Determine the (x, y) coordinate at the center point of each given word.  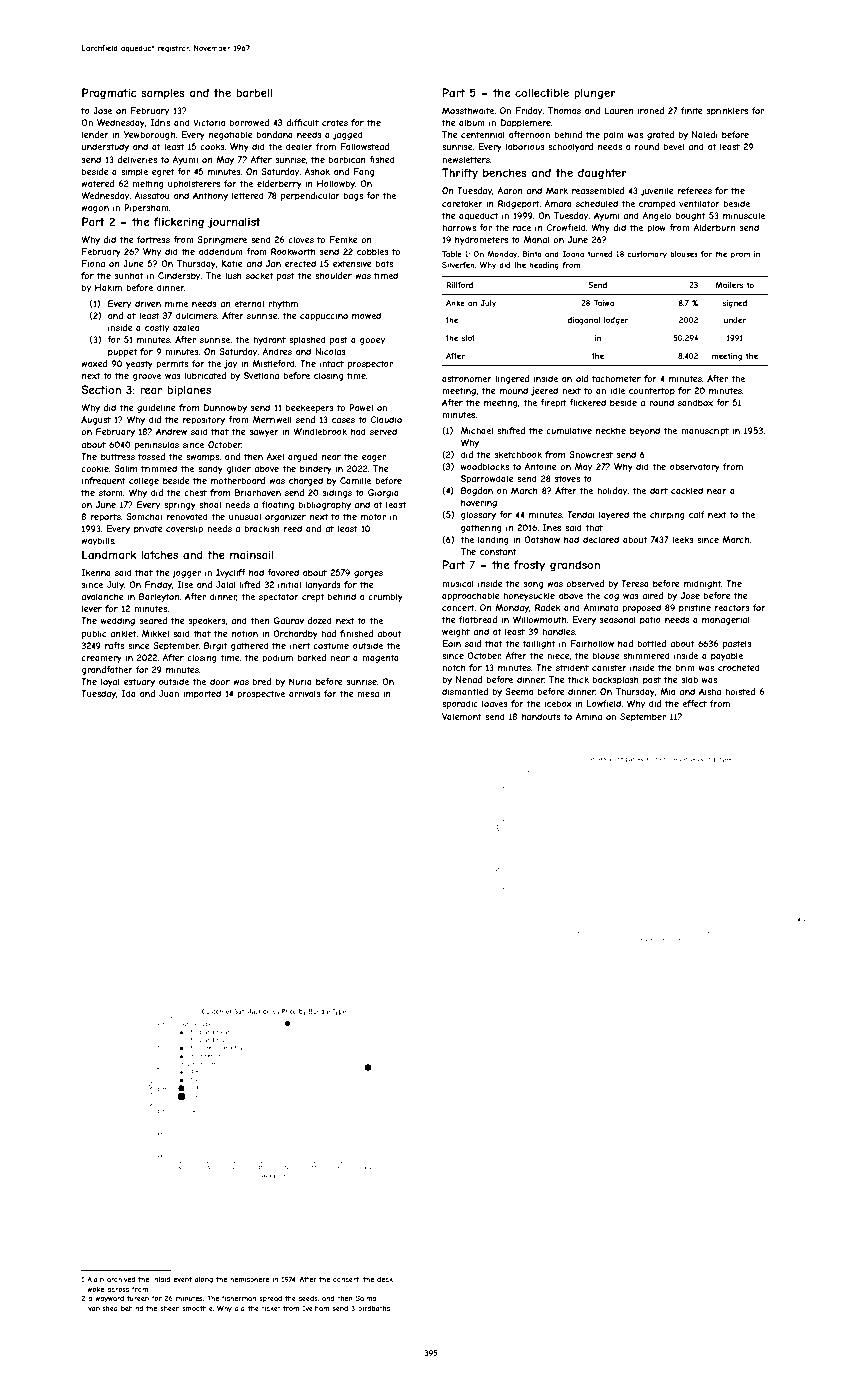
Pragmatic (109, 93)
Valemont (462, 716)
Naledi (705, 134)
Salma (366, 1298)
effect (694, 703)
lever (92, 608)
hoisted (740, 691)
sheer (169, 1308)
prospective (261, 694)
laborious (525, 146)
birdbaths (374, 1308)
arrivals (305, 693)
